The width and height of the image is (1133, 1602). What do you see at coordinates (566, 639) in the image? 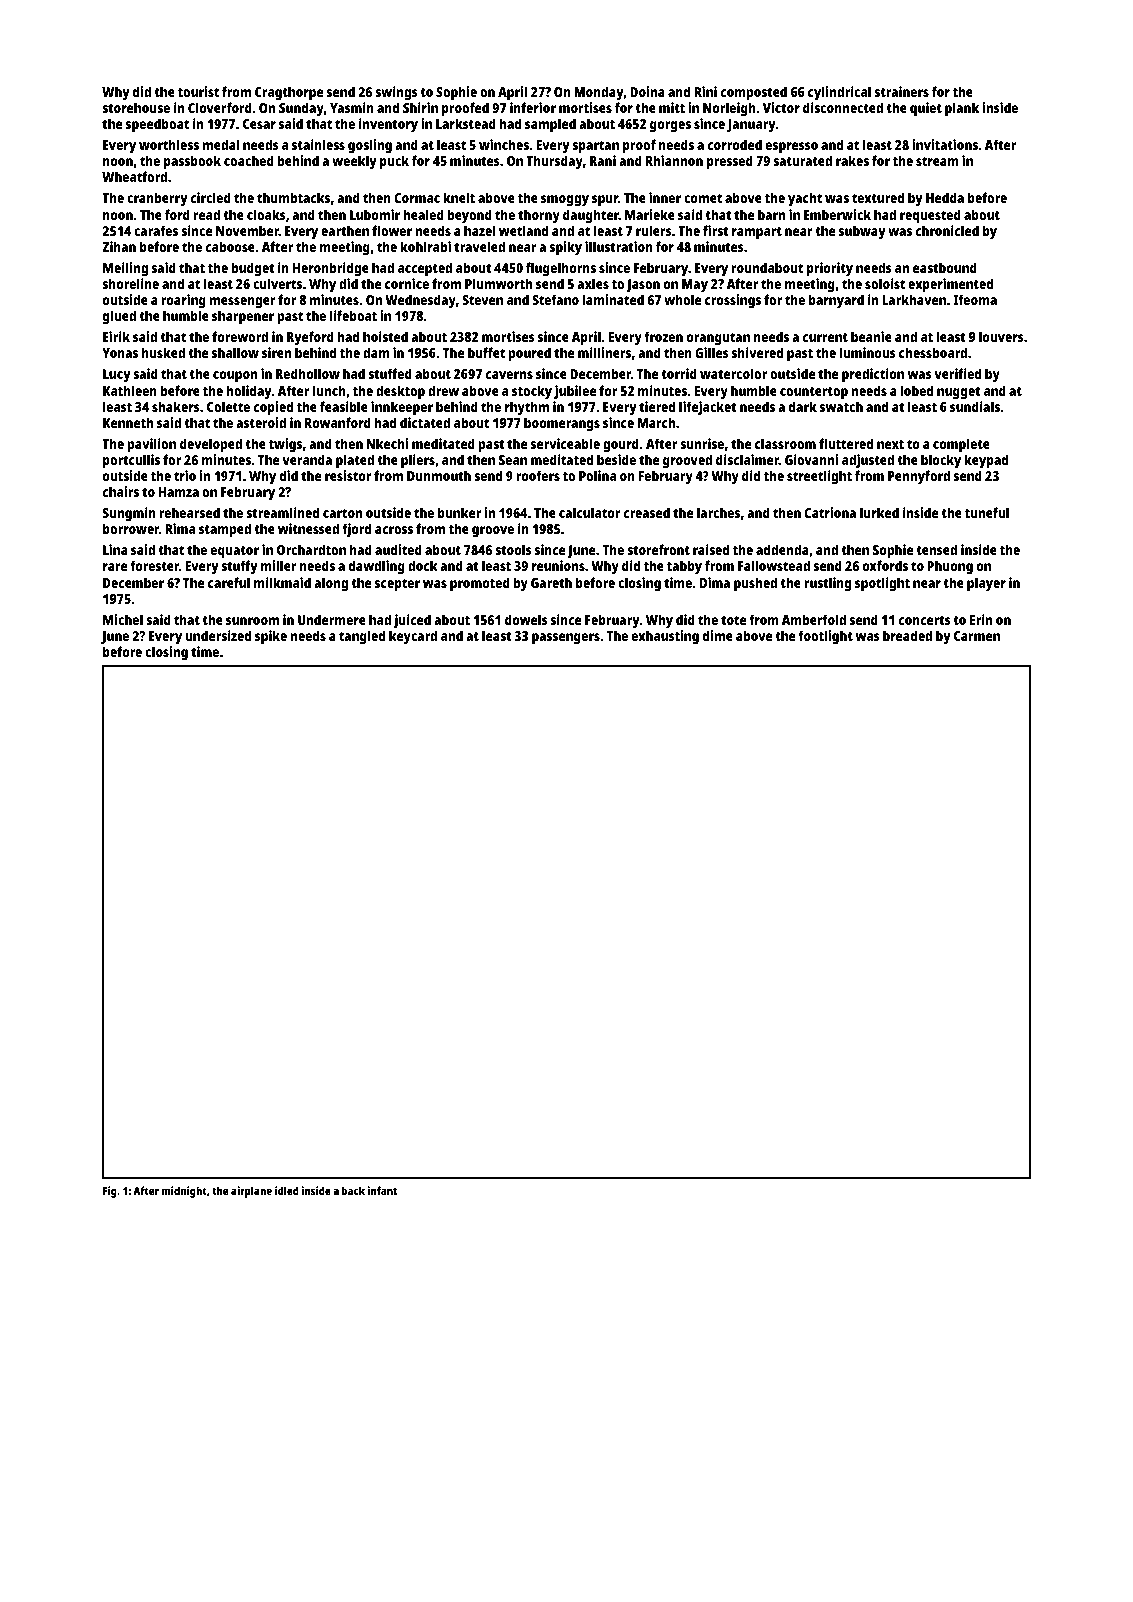
I see `passengers` at bounding box center [566, 639].
